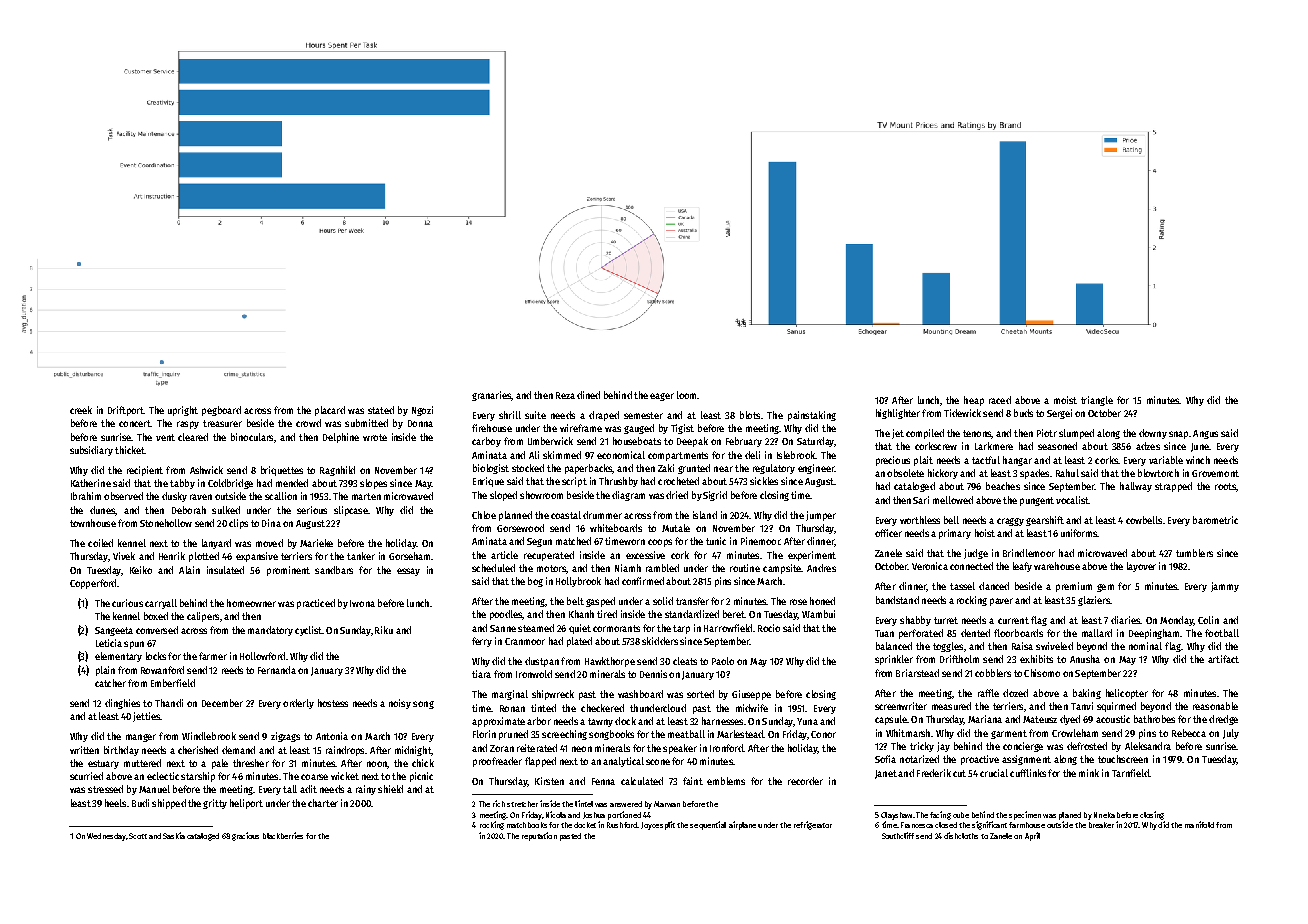  I want to click on shipwreck, so click(553, 695).
